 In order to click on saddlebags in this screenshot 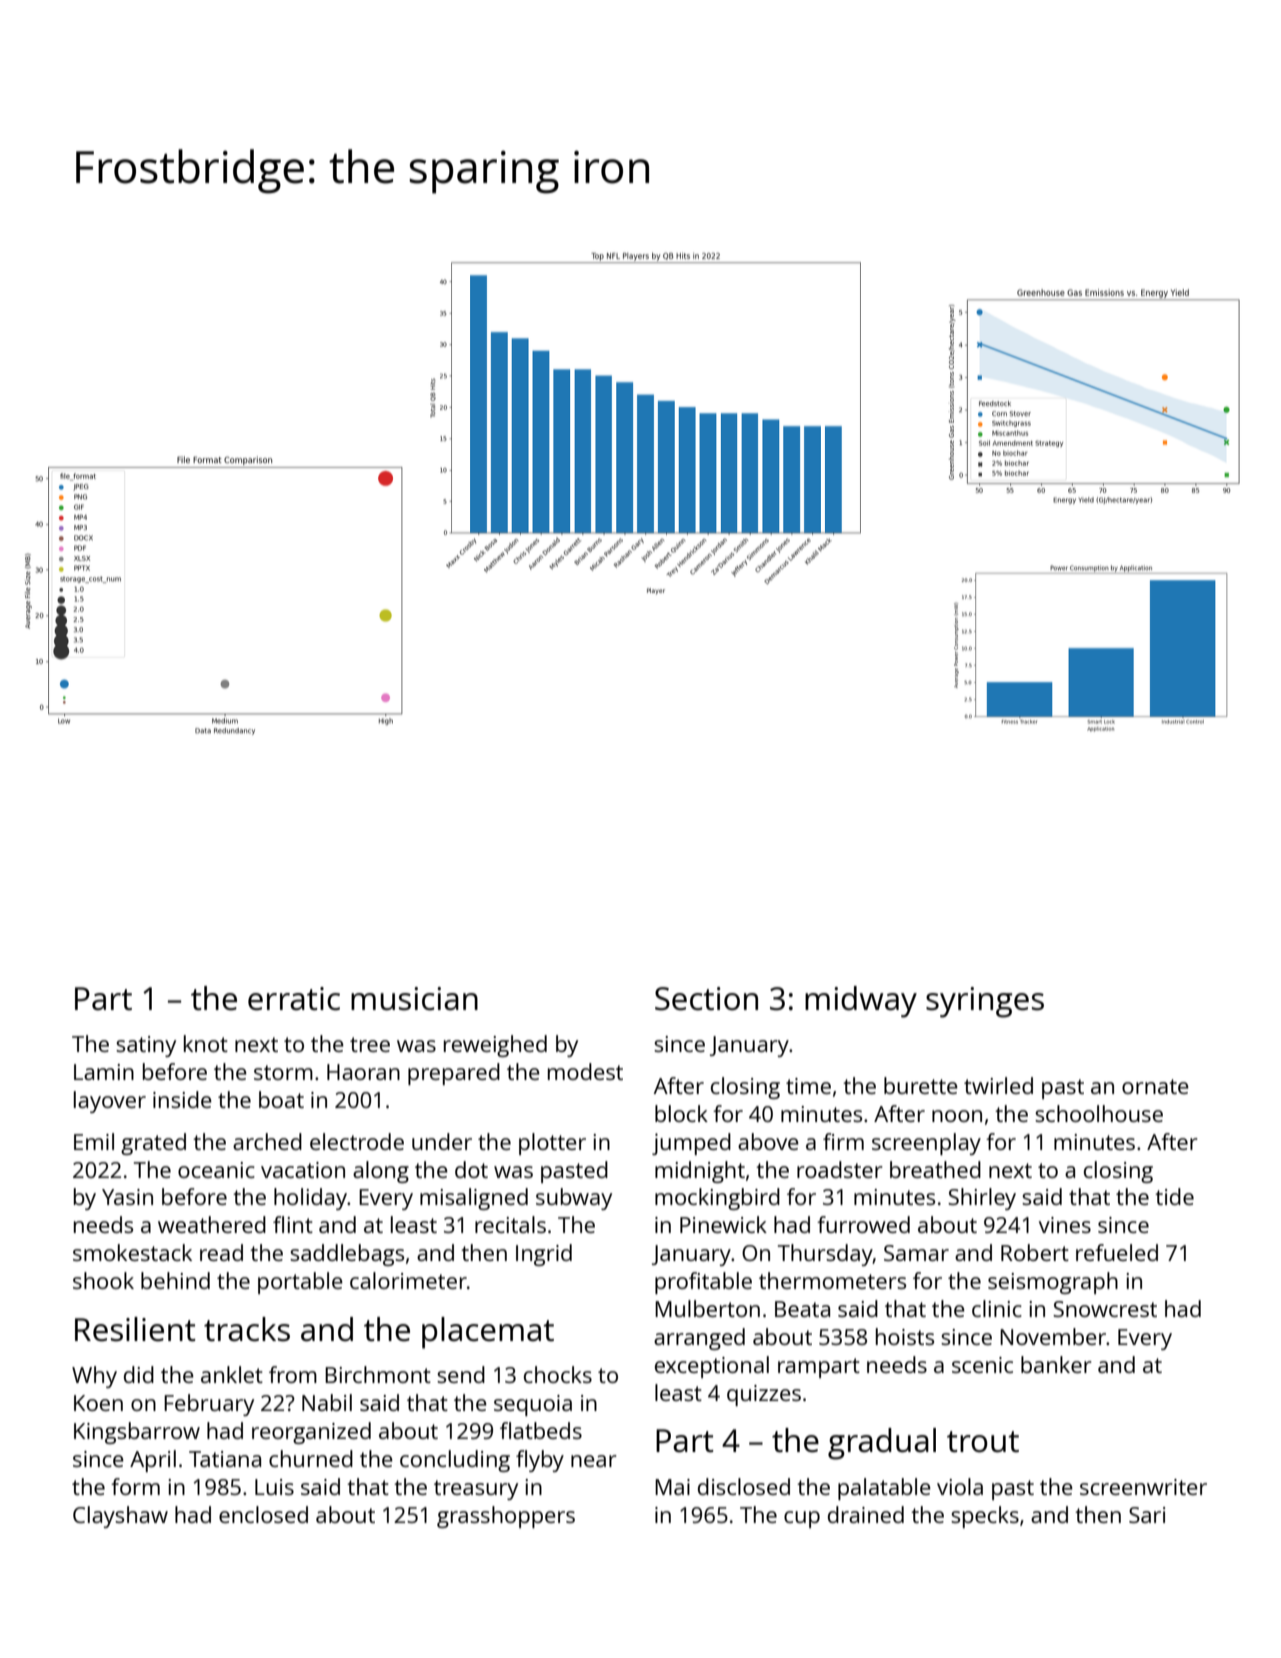, I will do `click(347, 1255)`.
